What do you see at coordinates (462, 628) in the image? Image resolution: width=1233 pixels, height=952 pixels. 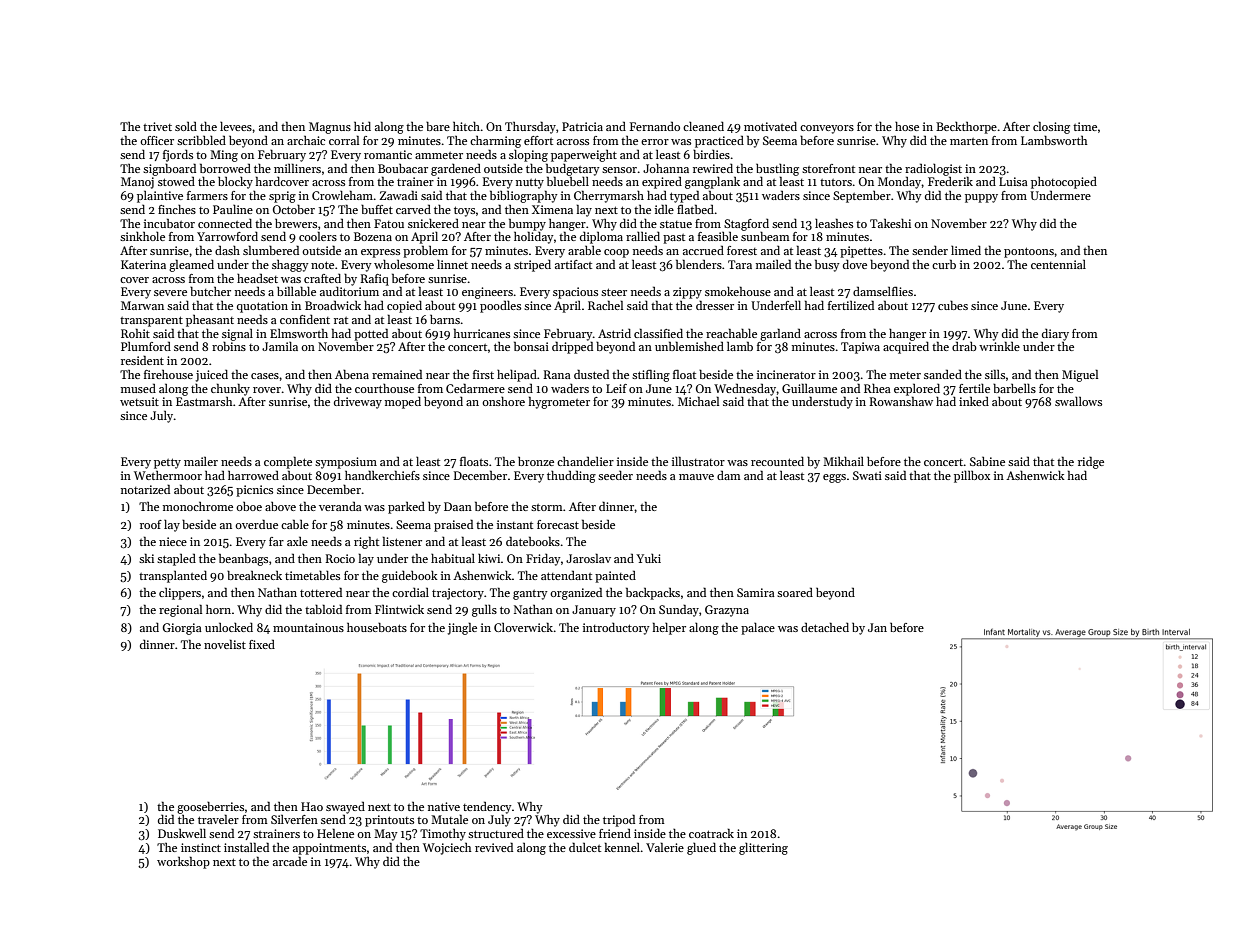 I see `jingle` at bounding box center [462, 628].
